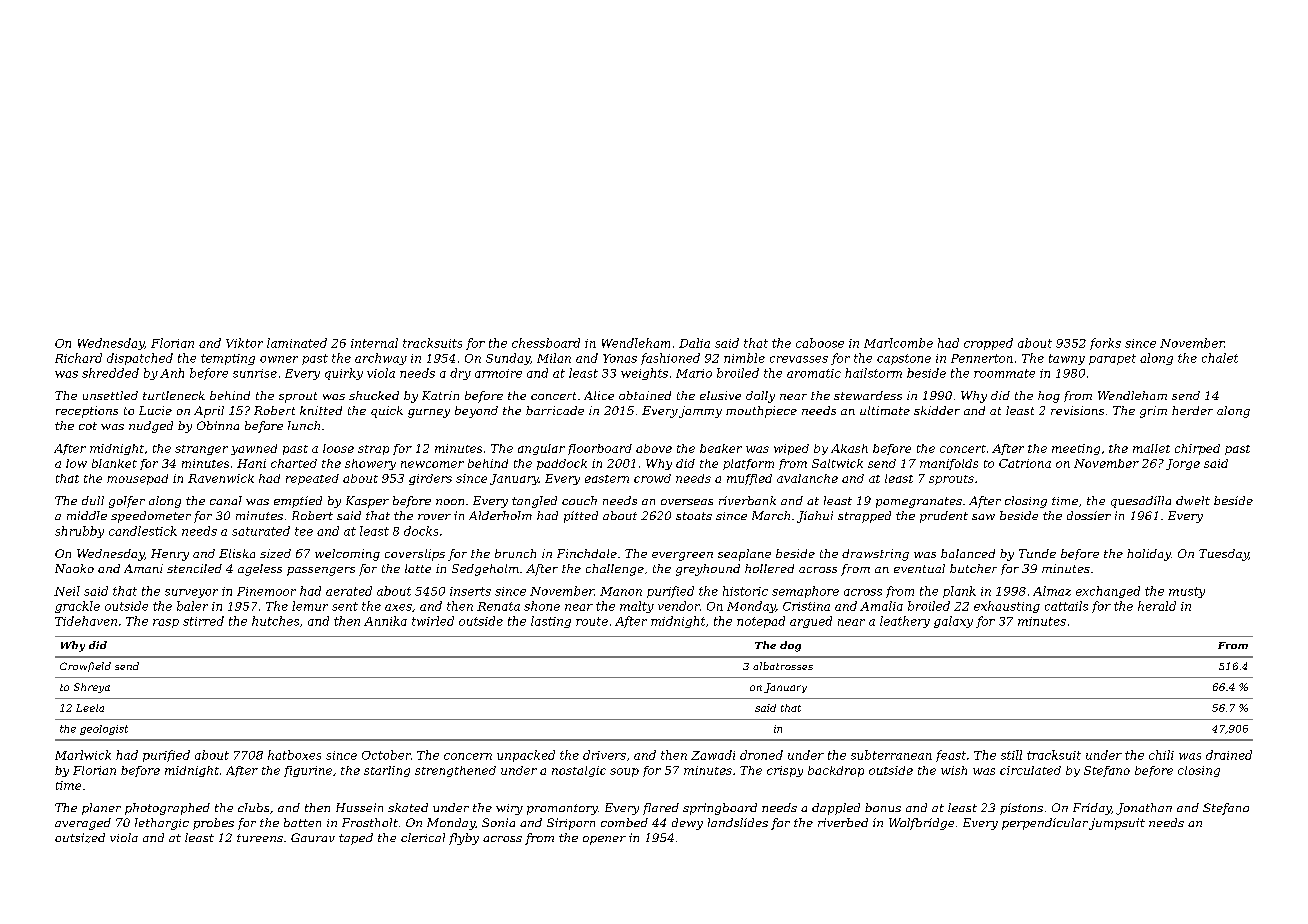  Describe the element at coordinates (255, 373) in the page. I see `sunrise` at that location.
